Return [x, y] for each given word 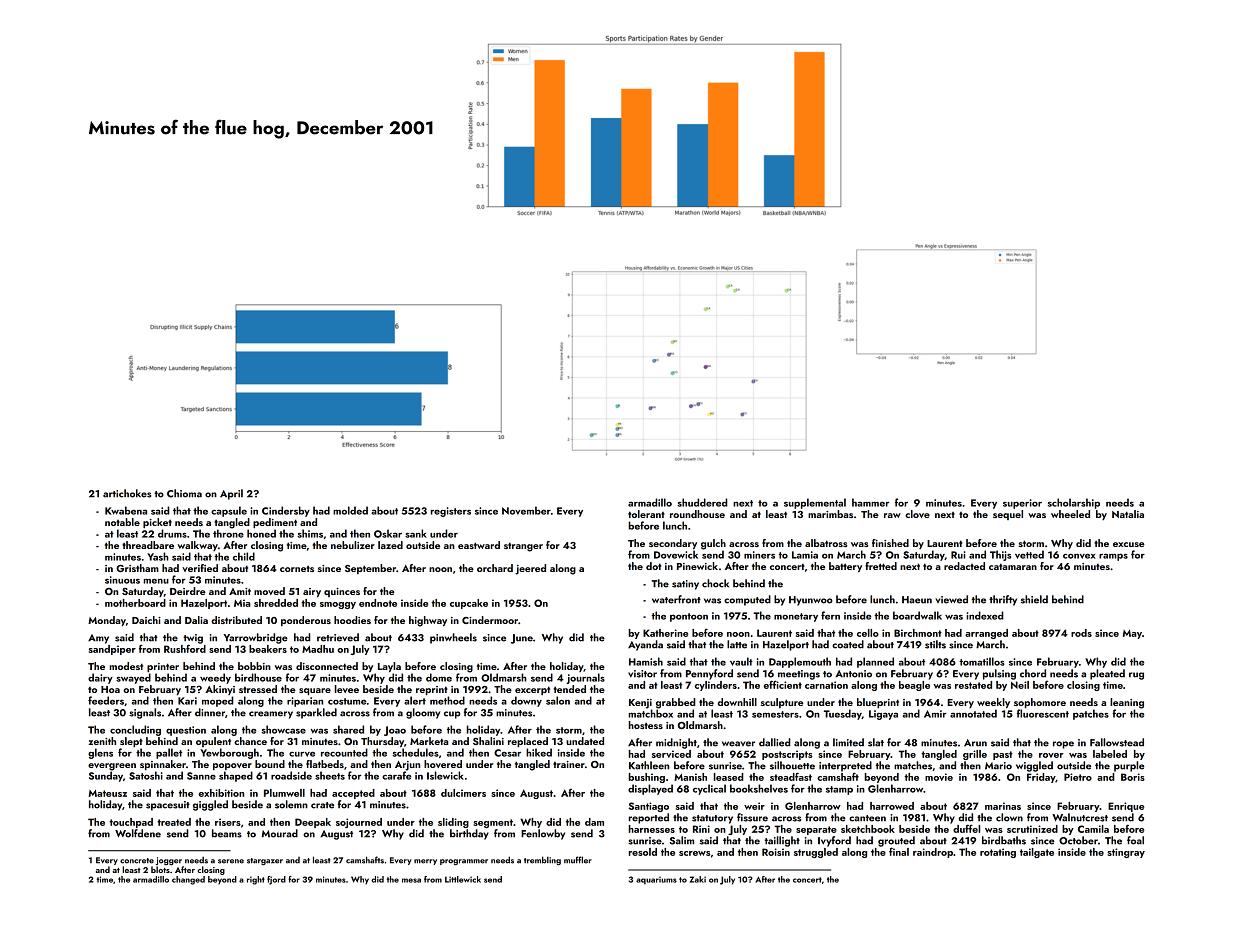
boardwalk [917, 615]
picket [157, 523]
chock [715, 583]
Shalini [488, 741]
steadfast [791, 776]
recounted [344, 752]
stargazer [265, 861]
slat [876, 742]
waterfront [676, 599]
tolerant [646, 514]
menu [156, 581]
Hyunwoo [811, 601]
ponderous [306, 621]
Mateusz [107, 793]
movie [939, 777]
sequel [1008, 515]
